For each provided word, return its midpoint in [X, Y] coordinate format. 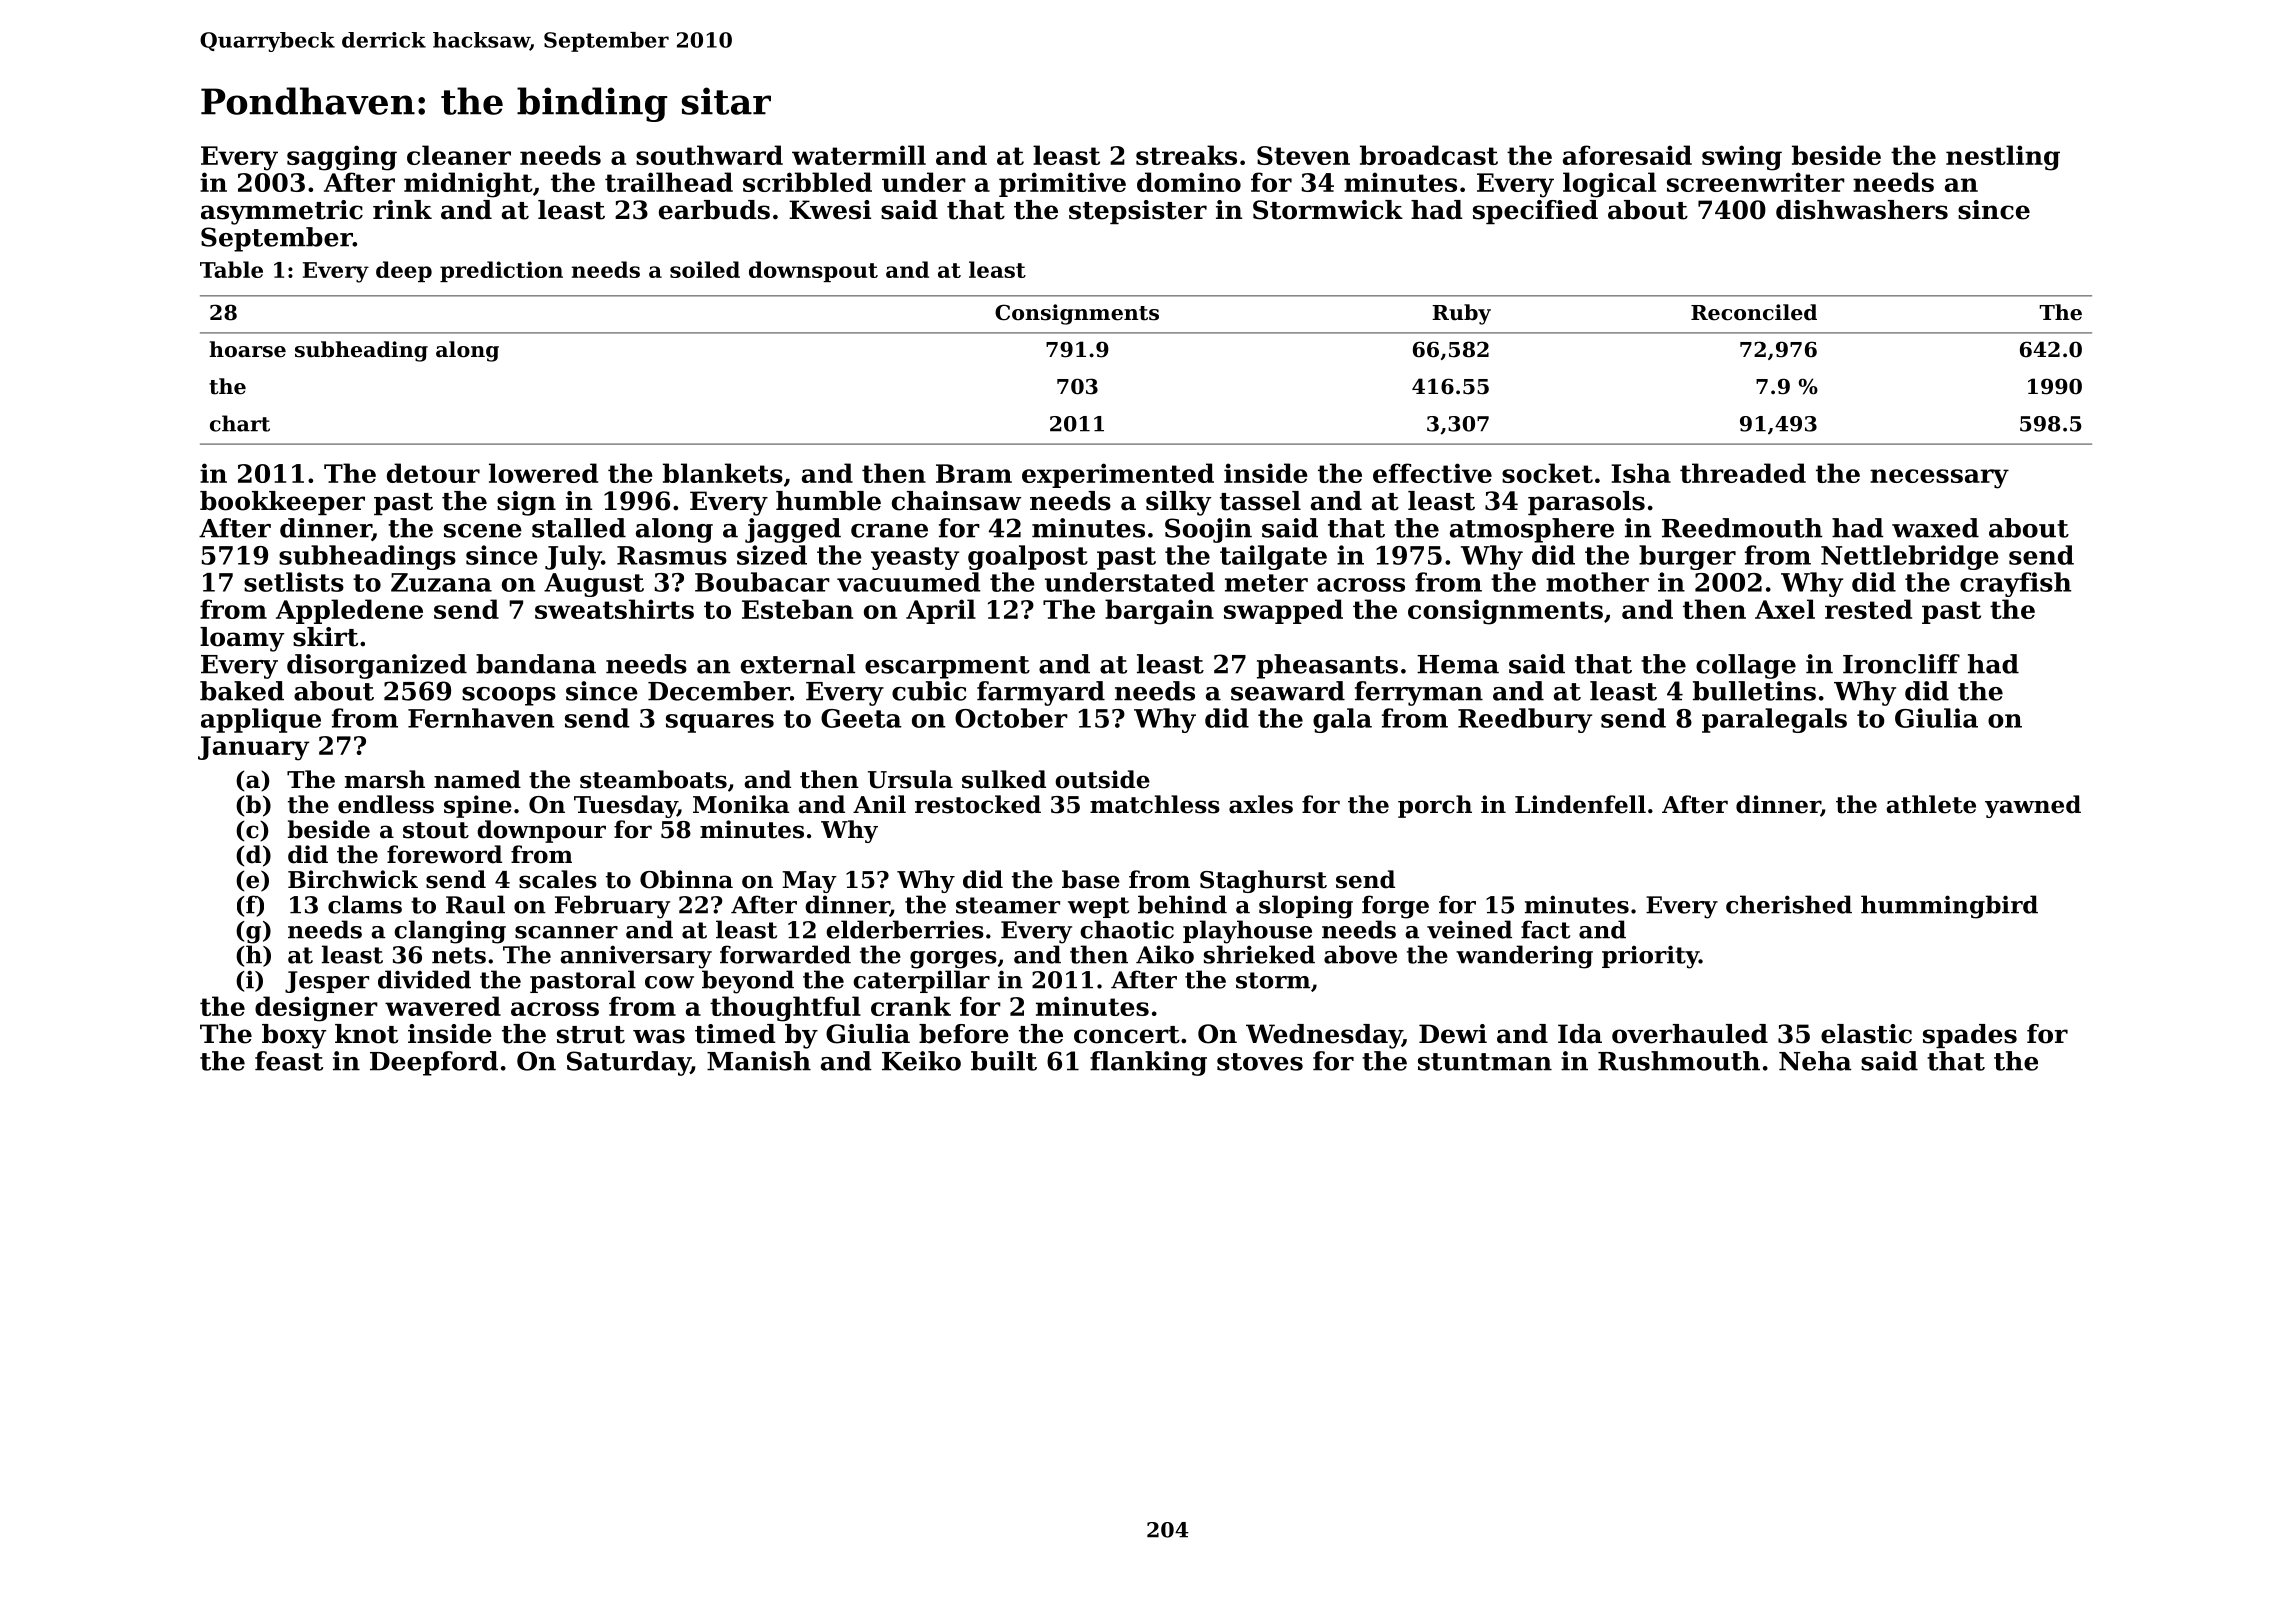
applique [261, 720]
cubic [929, 691]
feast [289, 1061]
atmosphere [1532, 530]
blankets [723, 473]
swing [1742, 158]
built [1004, 1061]
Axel [1785, 609]
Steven [1303, 155]
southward [709, 155]
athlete [1931, 804]
